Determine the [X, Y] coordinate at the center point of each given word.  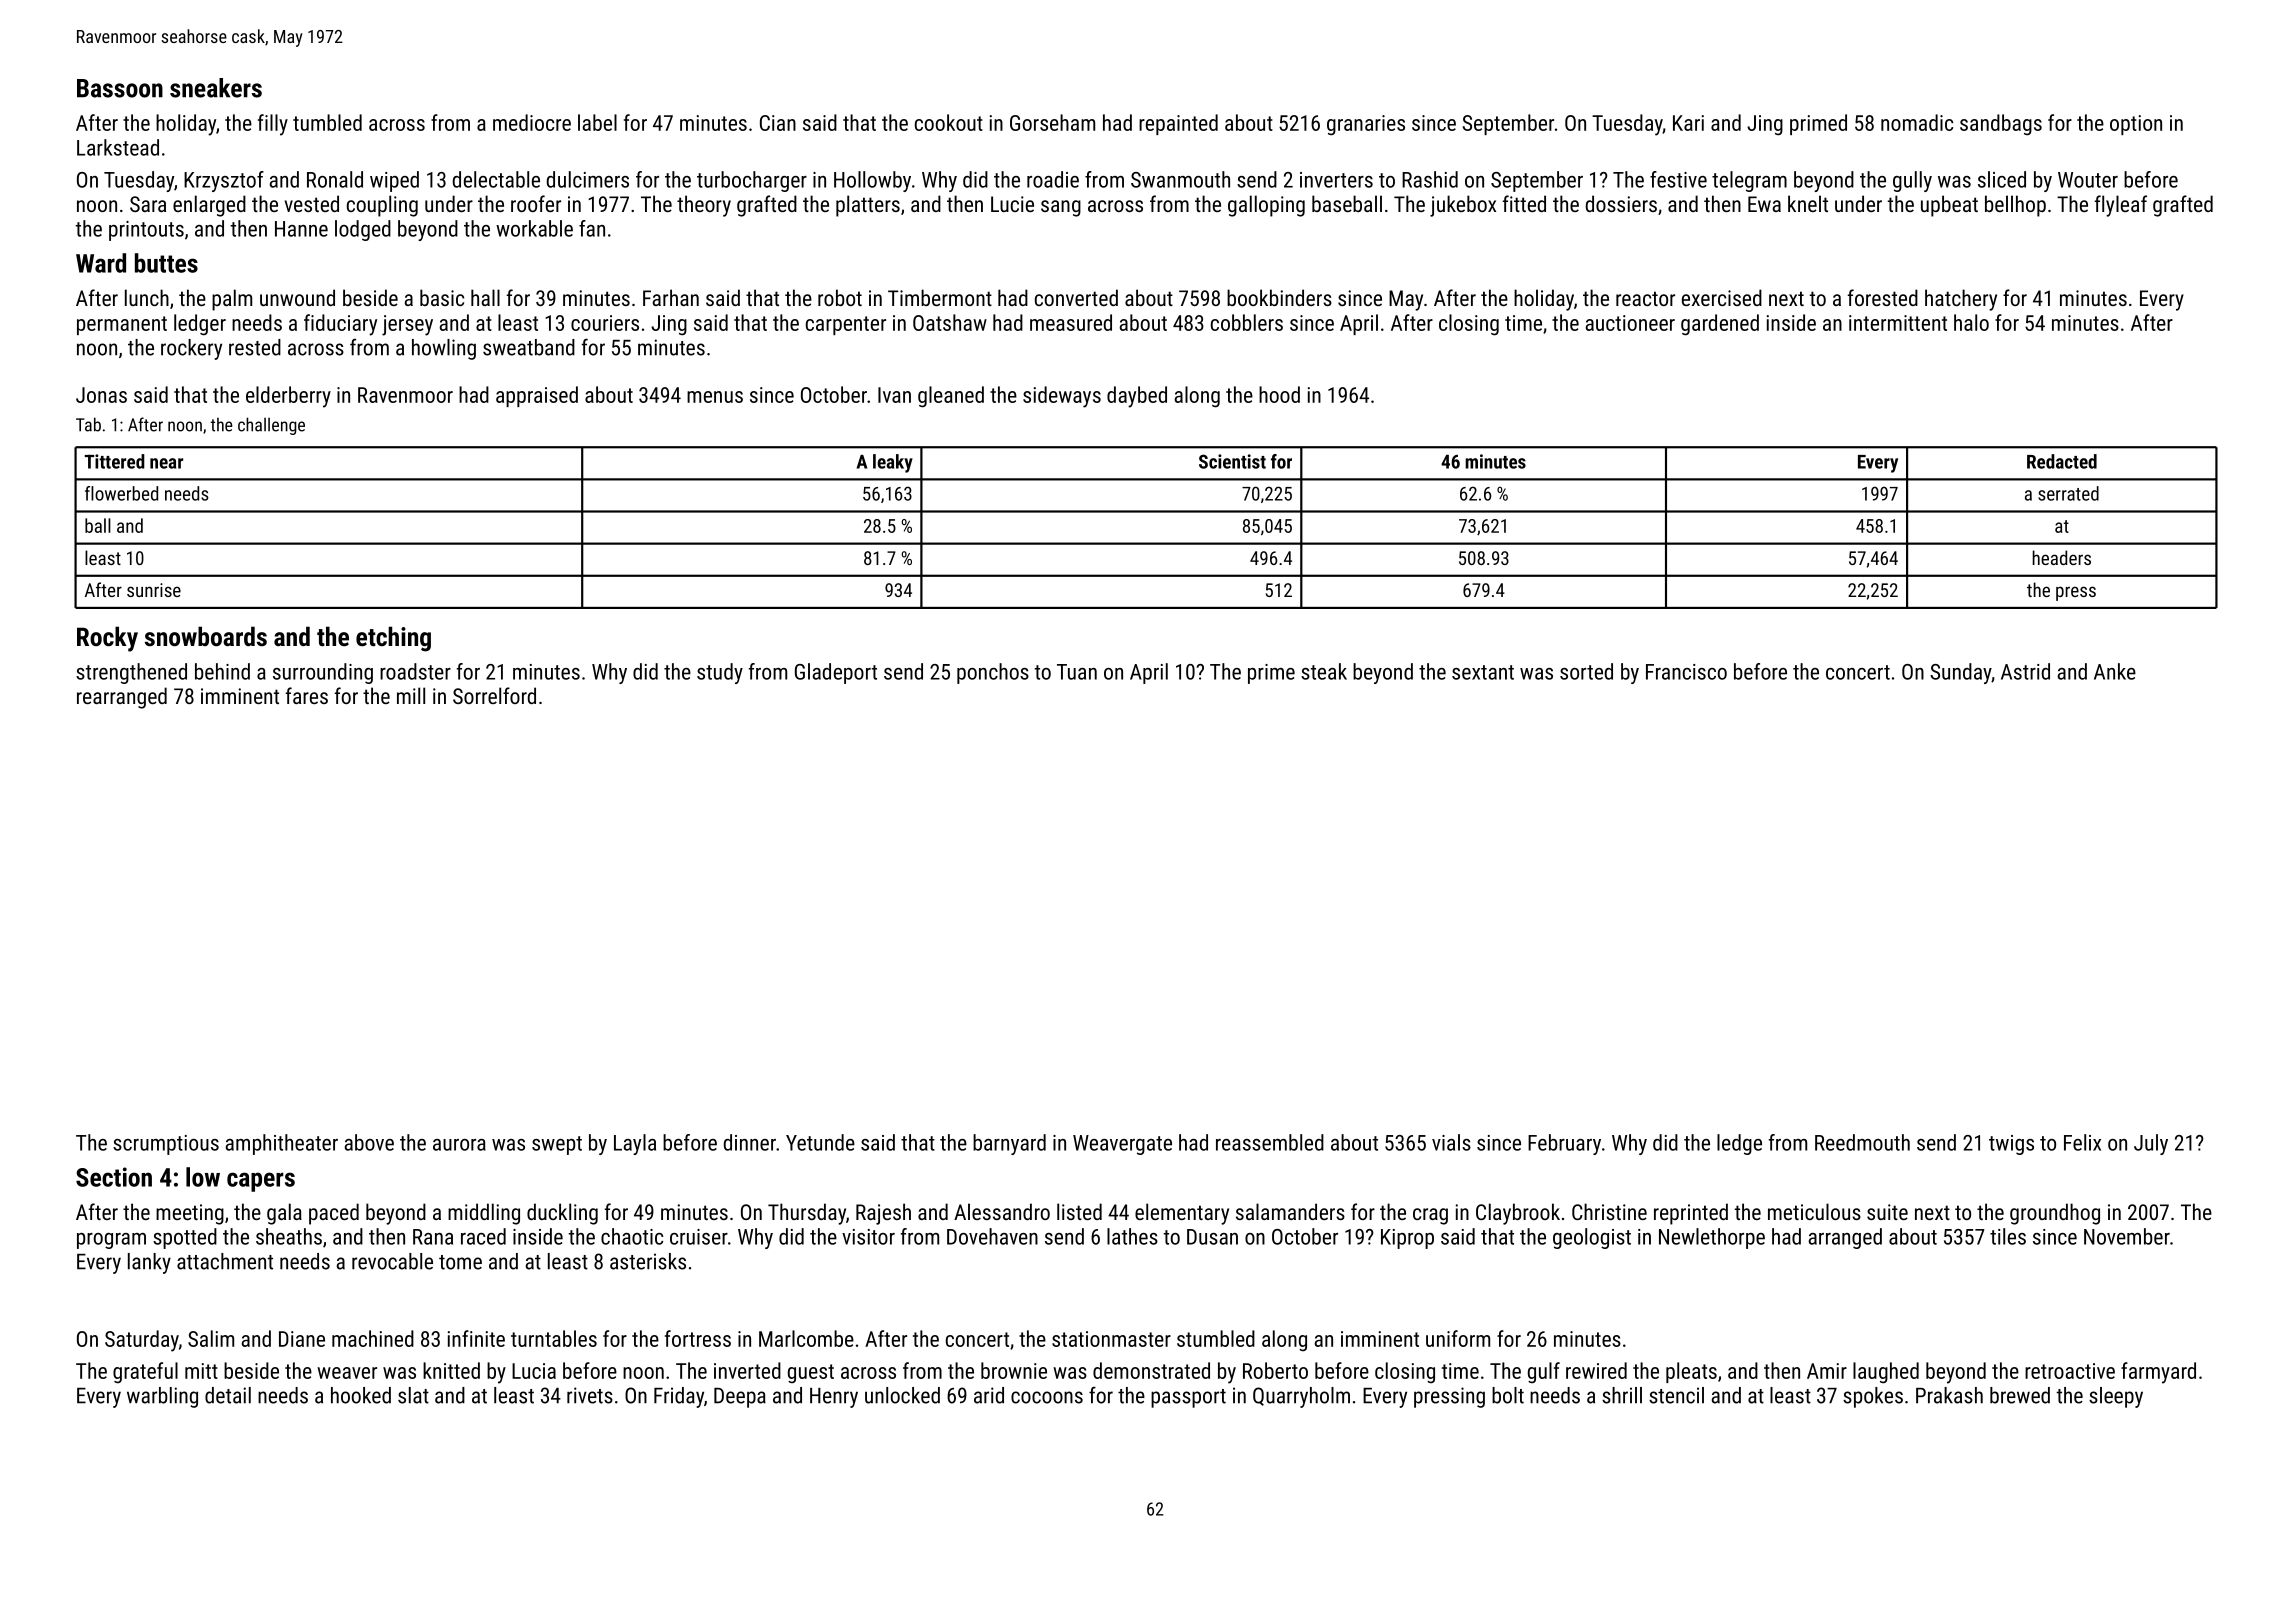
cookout [949, 122]
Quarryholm [1301, 1397]
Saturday [142, 1341]
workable [534, 228]
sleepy [2116, 1397]
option [2136, 125]
